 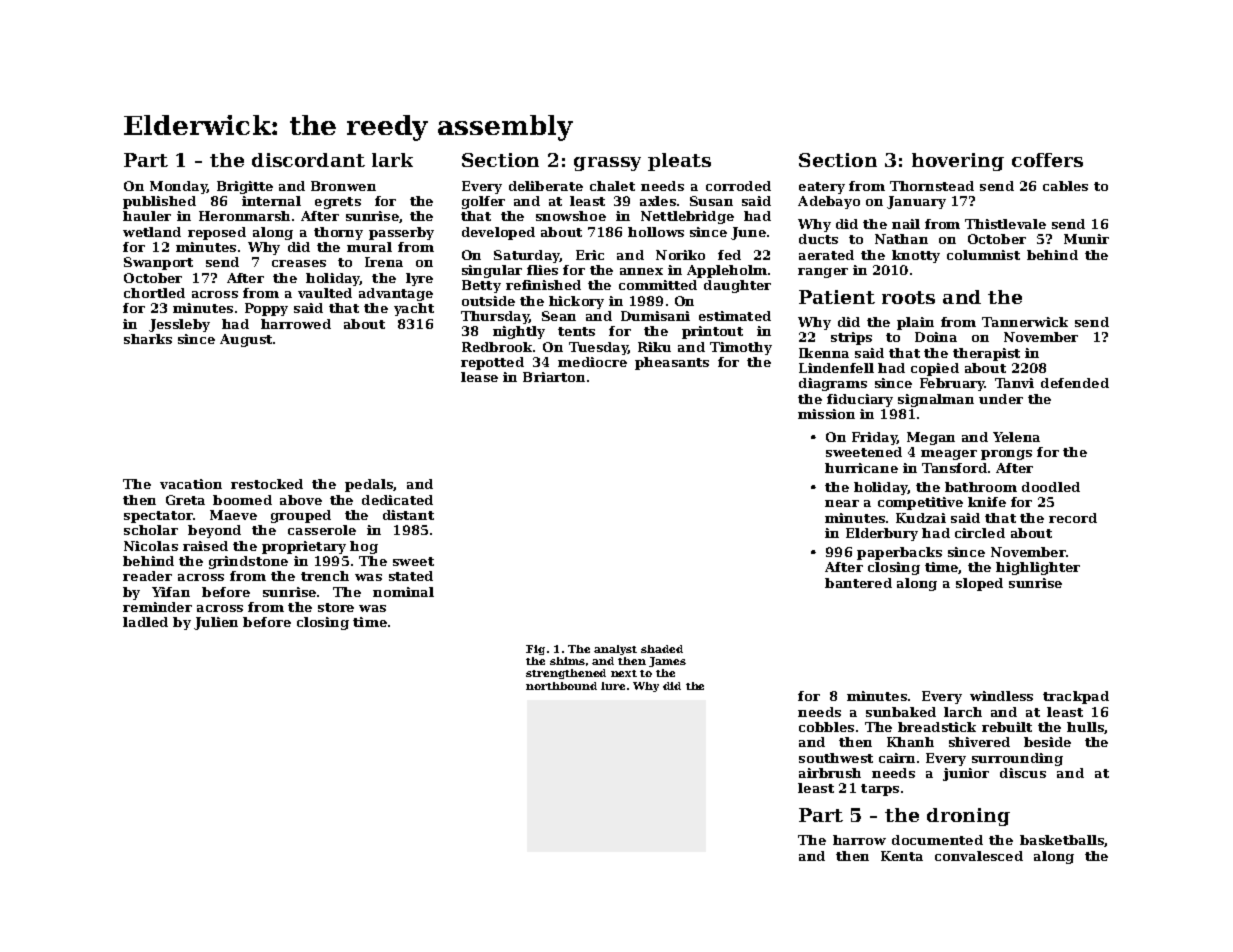 I want to click on hovering, so click(x=958, y=162).
